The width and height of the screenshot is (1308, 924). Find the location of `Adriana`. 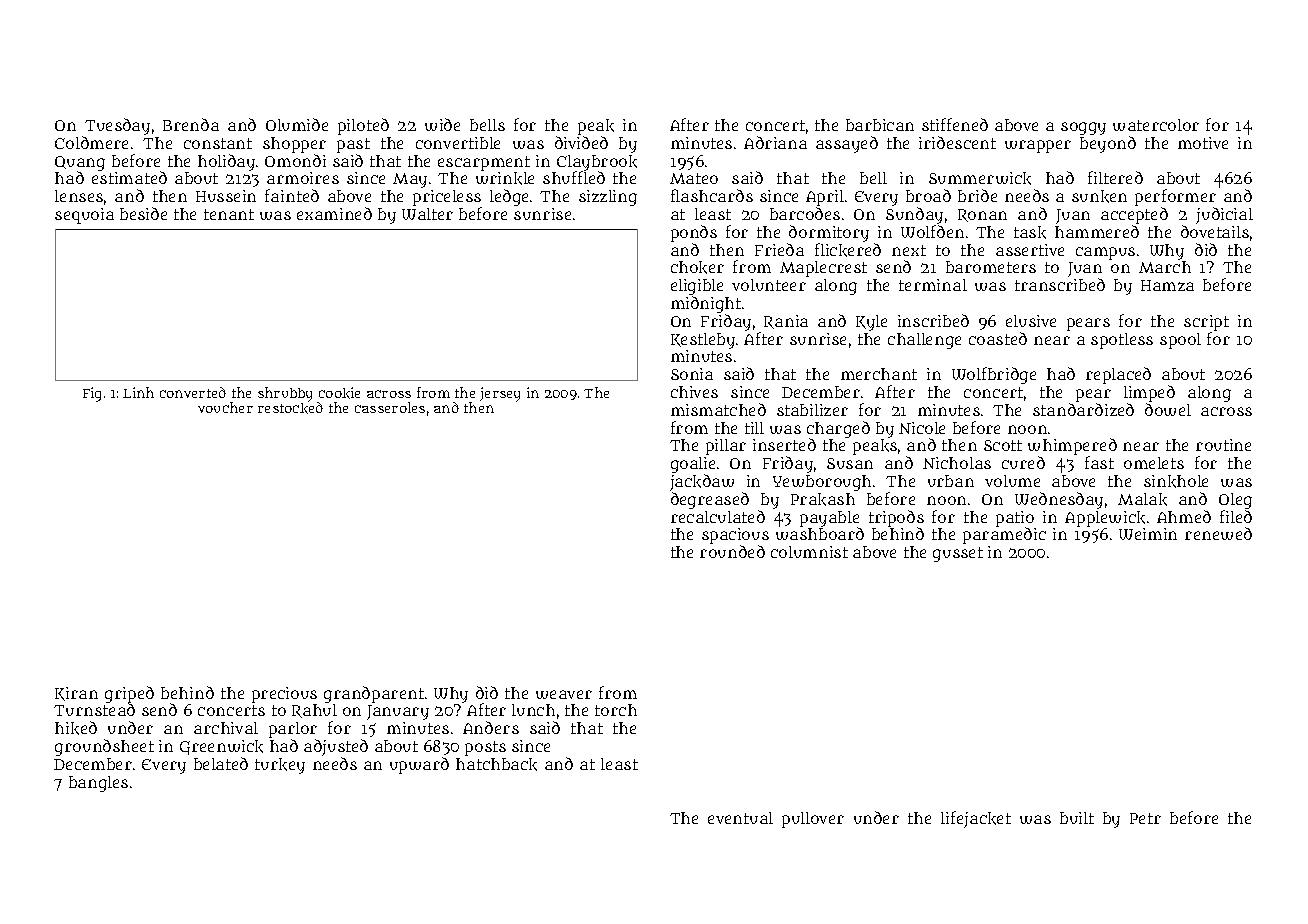

Adriana is located at coordinates (775, 142).
